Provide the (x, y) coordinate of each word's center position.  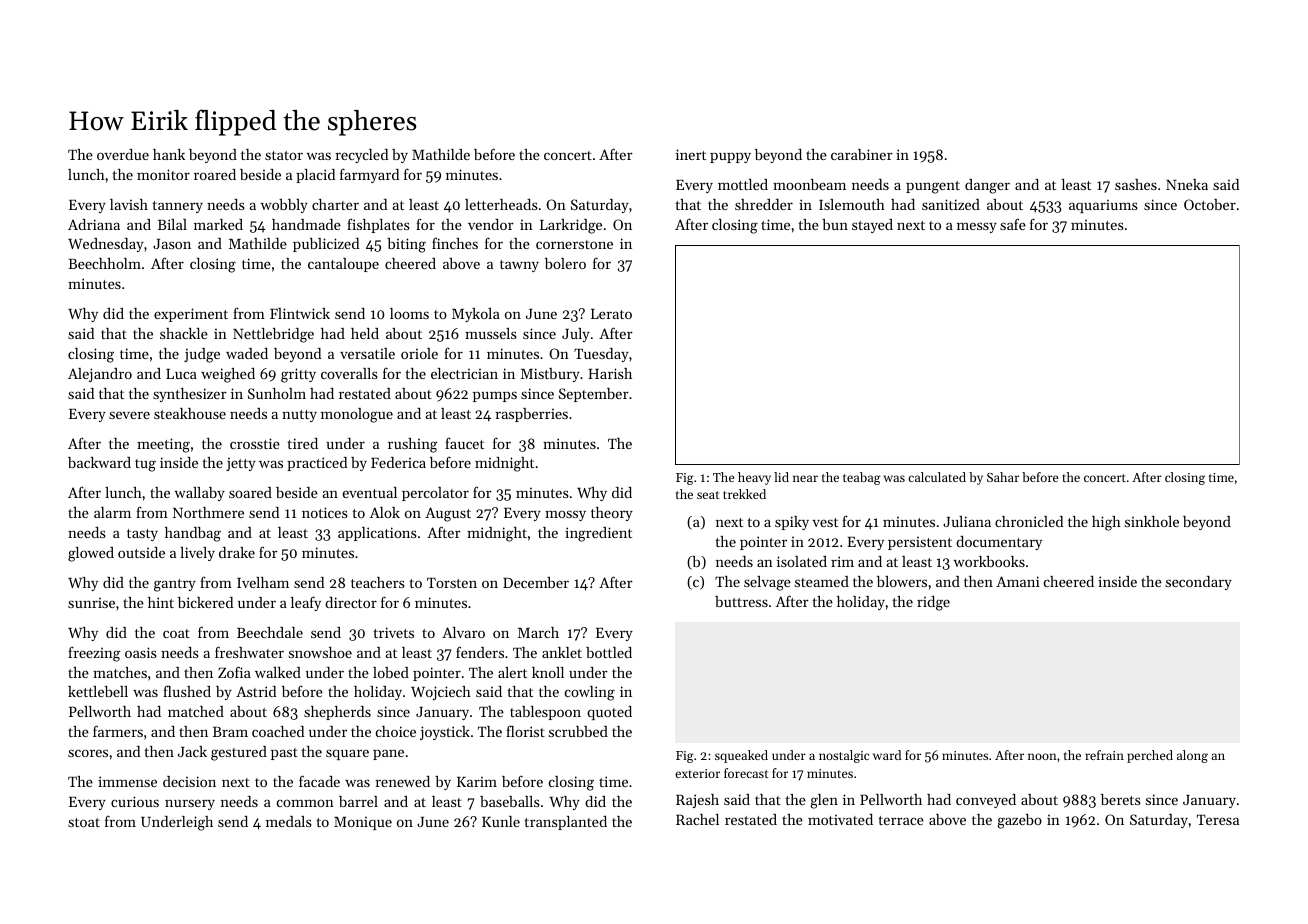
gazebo (1019, 821)
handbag (193, 534)
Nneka (1187, 184)
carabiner (862, 154)
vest (825, 522)
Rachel (697, 819)
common (305, 803)
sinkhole (1152, 521)
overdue (123, 154)
